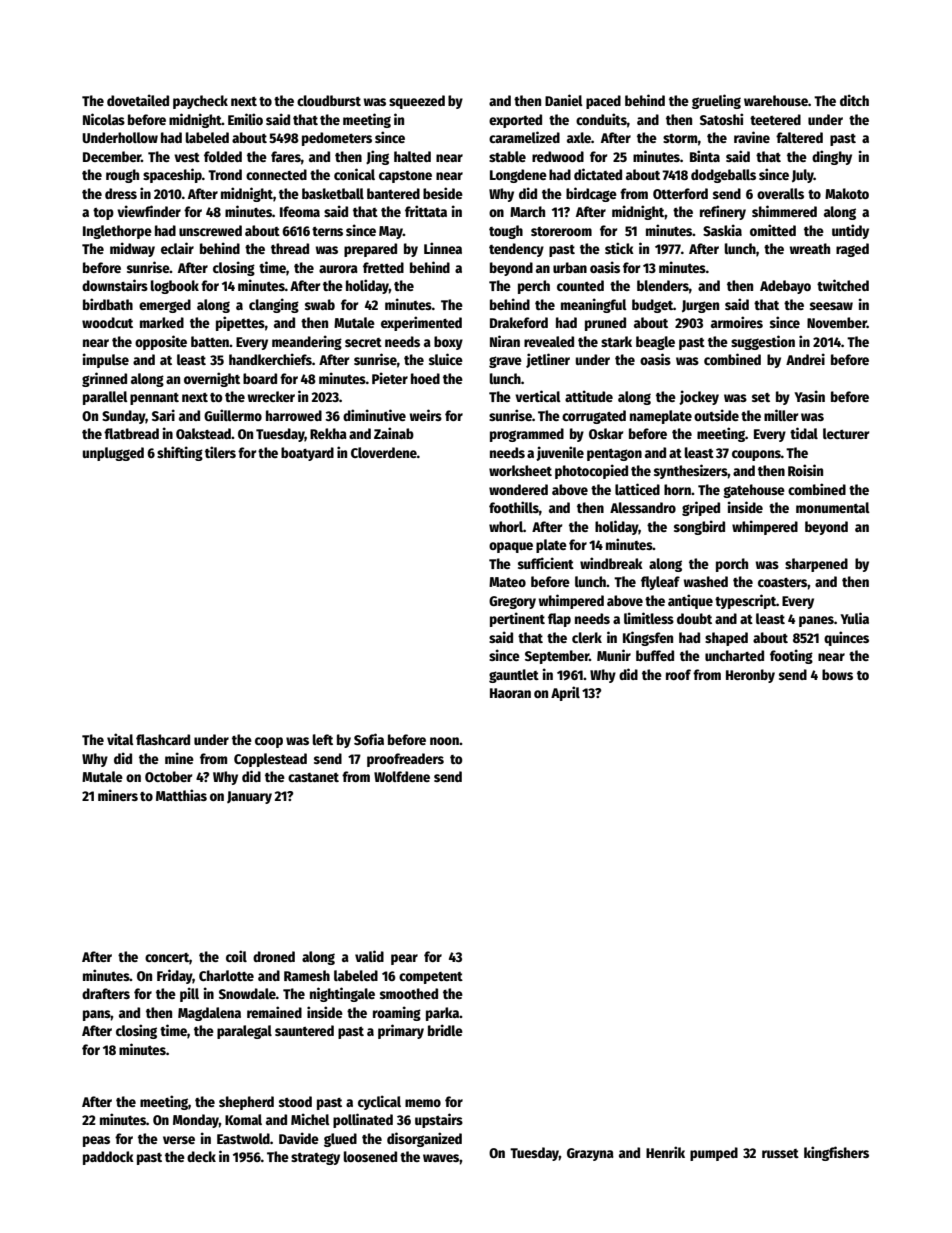 Image resolution: width=952 pixels, height=1233 pixels. Describe the element at coordinates (516, 250) in the screenshot. I see `tendency` at that location.
